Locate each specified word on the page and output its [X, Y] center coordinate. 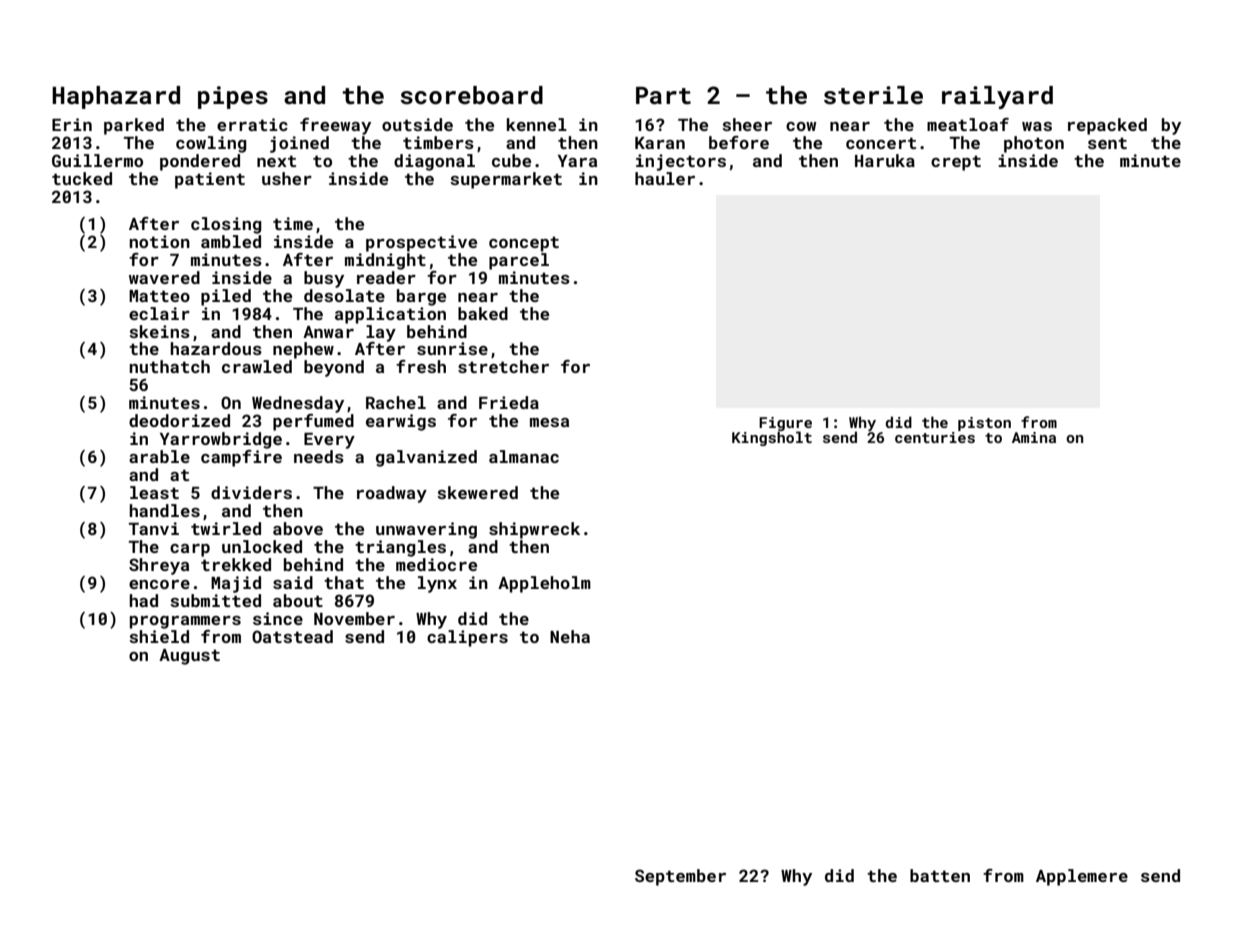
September [680, 877]
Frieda [509, 402]
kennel [537, 124]
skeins [159, 331]
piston [984, 424]
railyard [997, 97]
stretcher [503, 366]
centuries [935, 437]
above [298, 528]
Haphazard [116, 97]
